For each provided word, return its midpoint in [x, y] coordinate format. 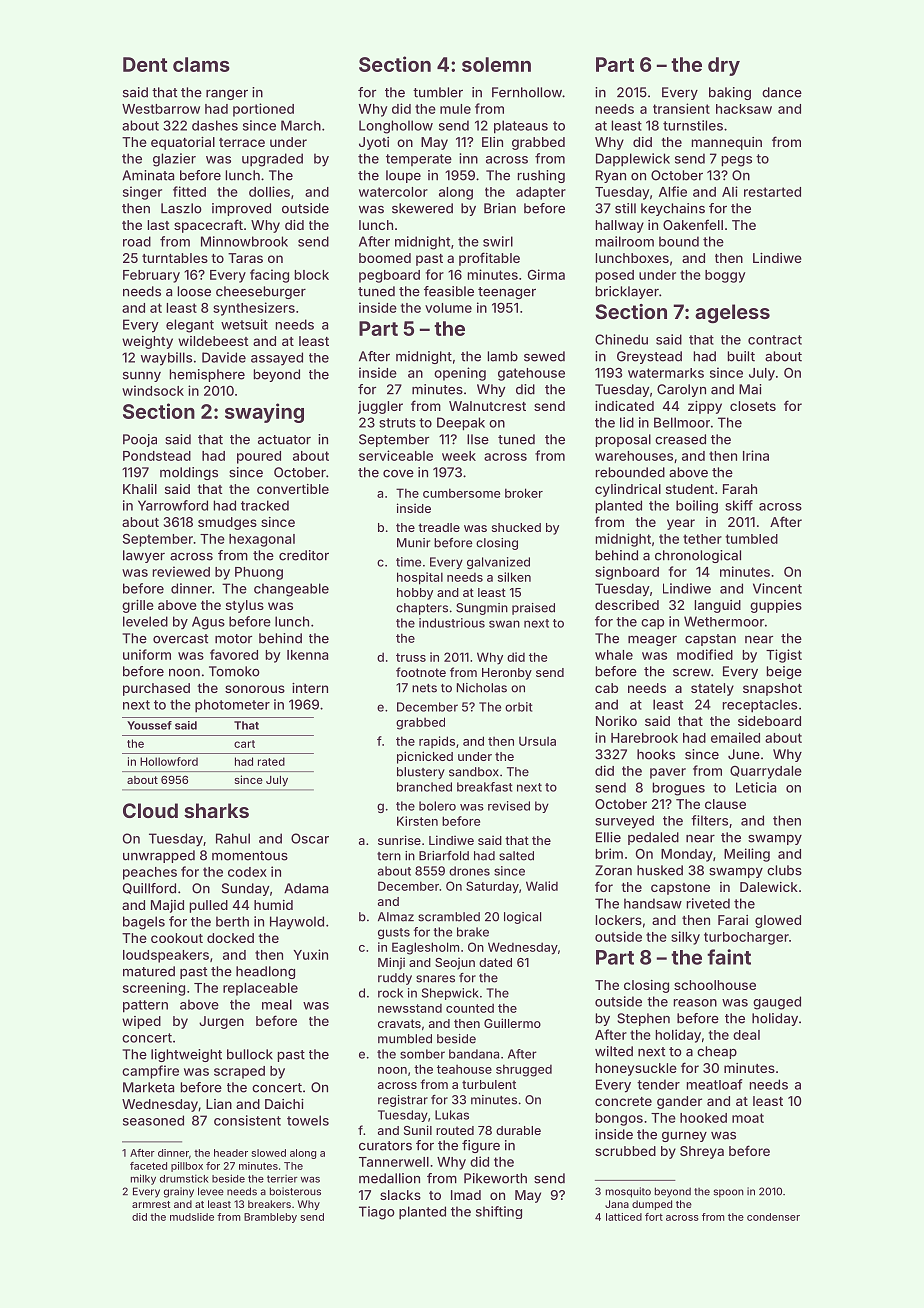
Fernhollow [527, 92]
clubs [784, 870]
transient [681, 108]
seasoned [153, 1120]
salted [516, 856]
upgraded [272, 160]
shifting [499, 1212]
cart [244, 744]
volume [448, 308]
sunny [142, 377]
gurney [684, 1136]
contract [775, 340]
